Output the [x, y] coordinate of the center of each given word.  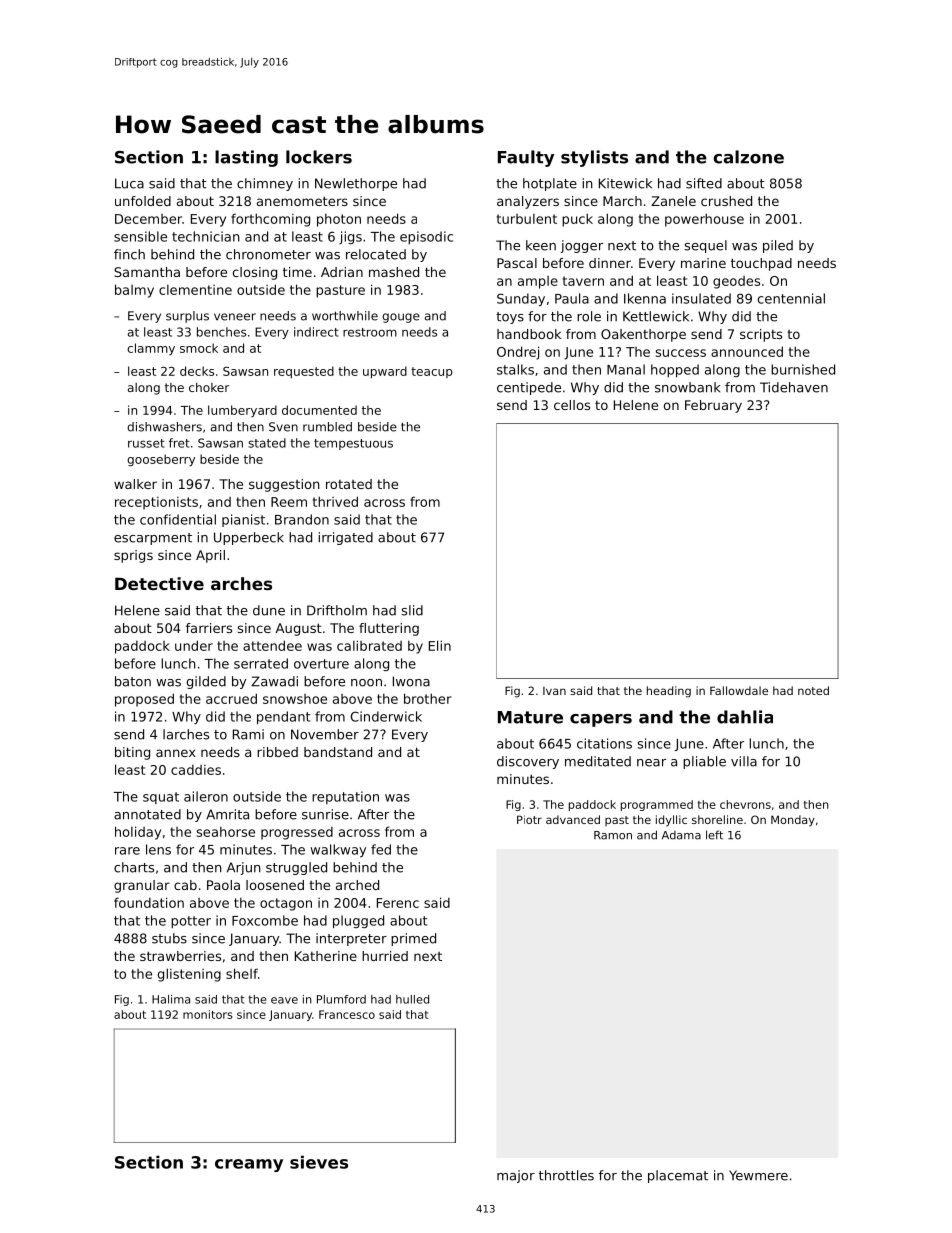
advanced [573, 819]
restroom [370, 332]
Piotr [529, 819]
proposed [144, 700]
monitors [208, 1014]
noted [813, 690]
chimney [265, 184]
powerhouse [704, 220]
